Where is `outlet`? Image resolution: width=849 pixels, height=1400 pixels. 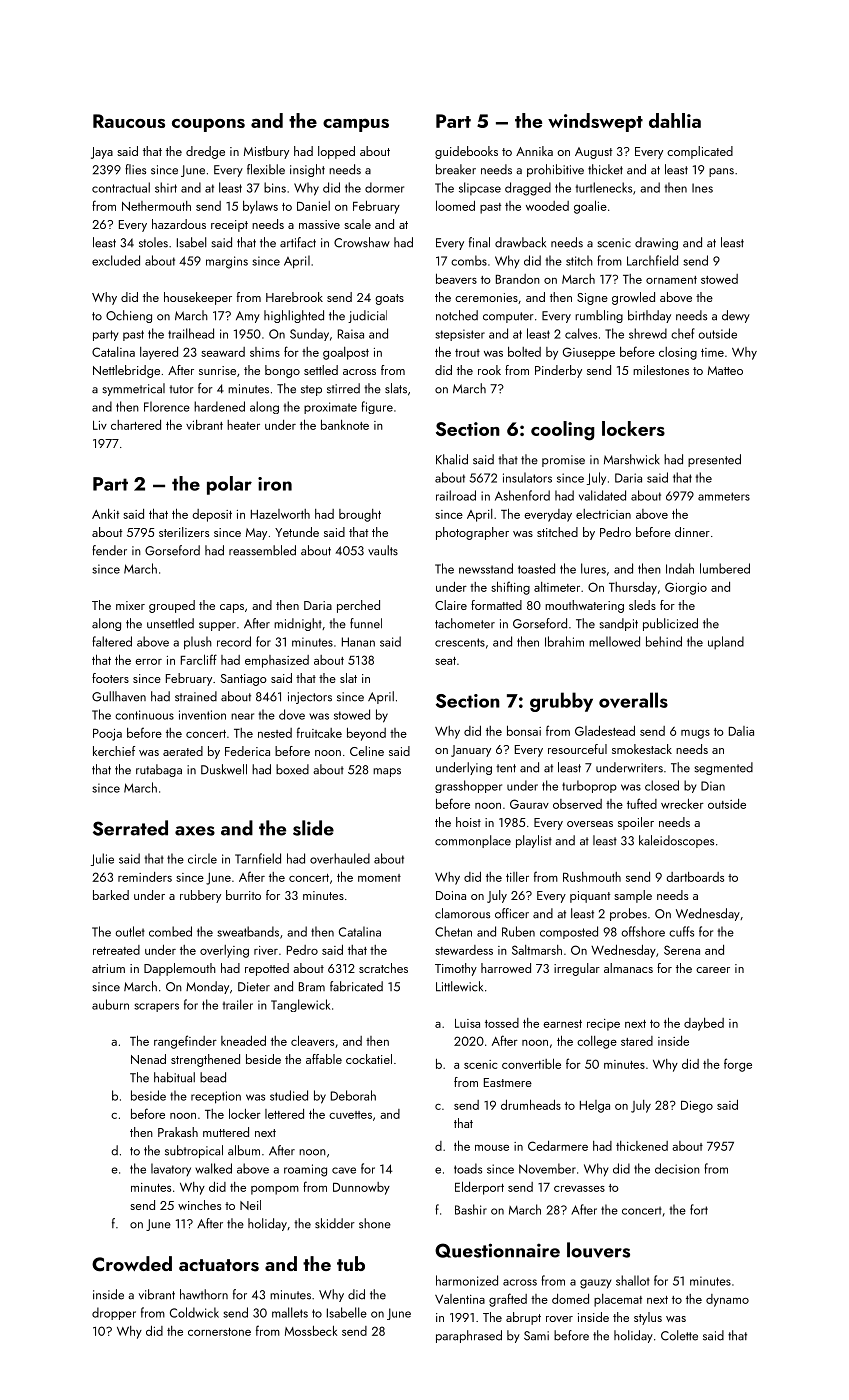 outlet is located at coordinates (130, 931).
